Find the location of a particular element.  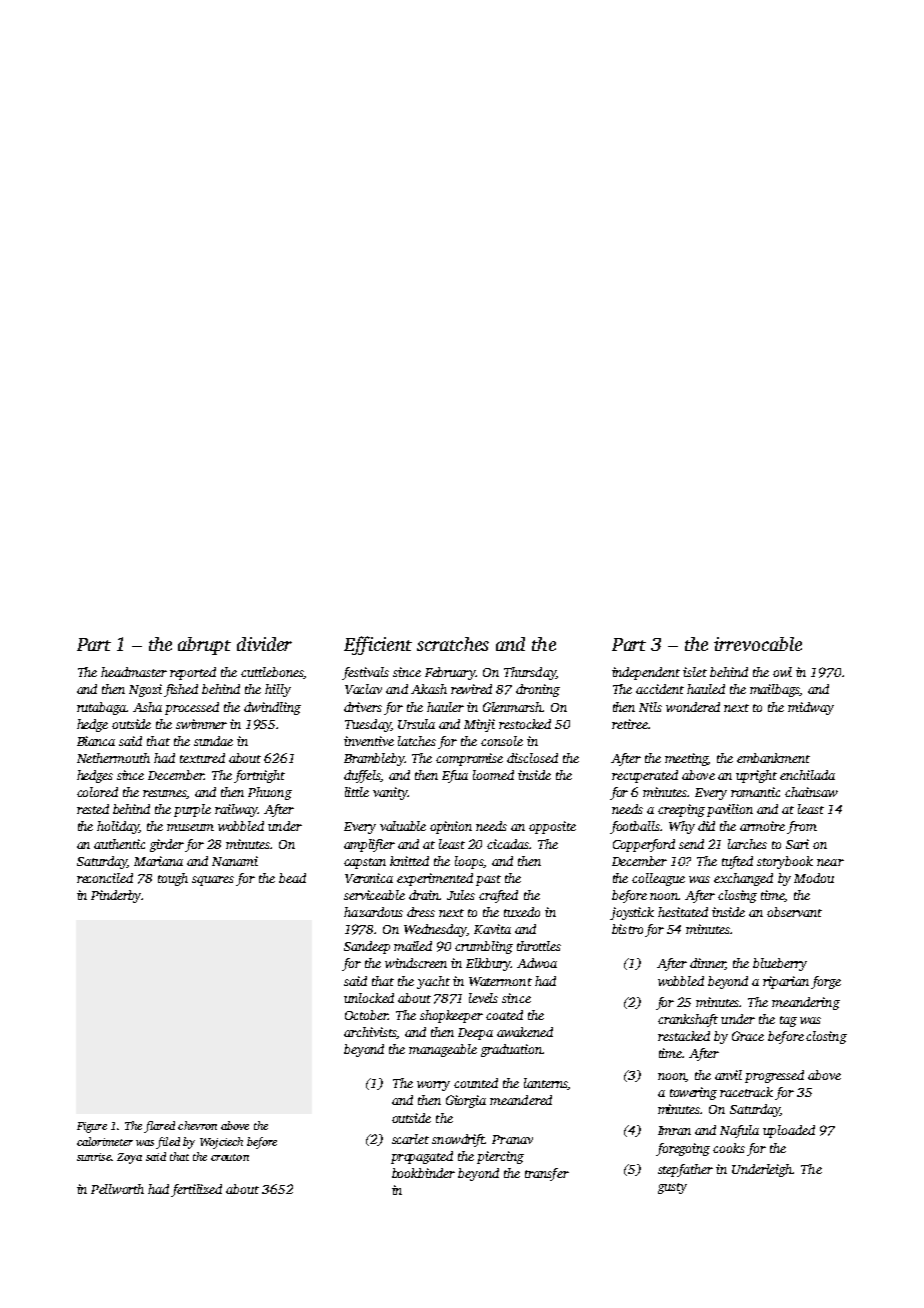

recuperated is located at coordinates (645, 776).
